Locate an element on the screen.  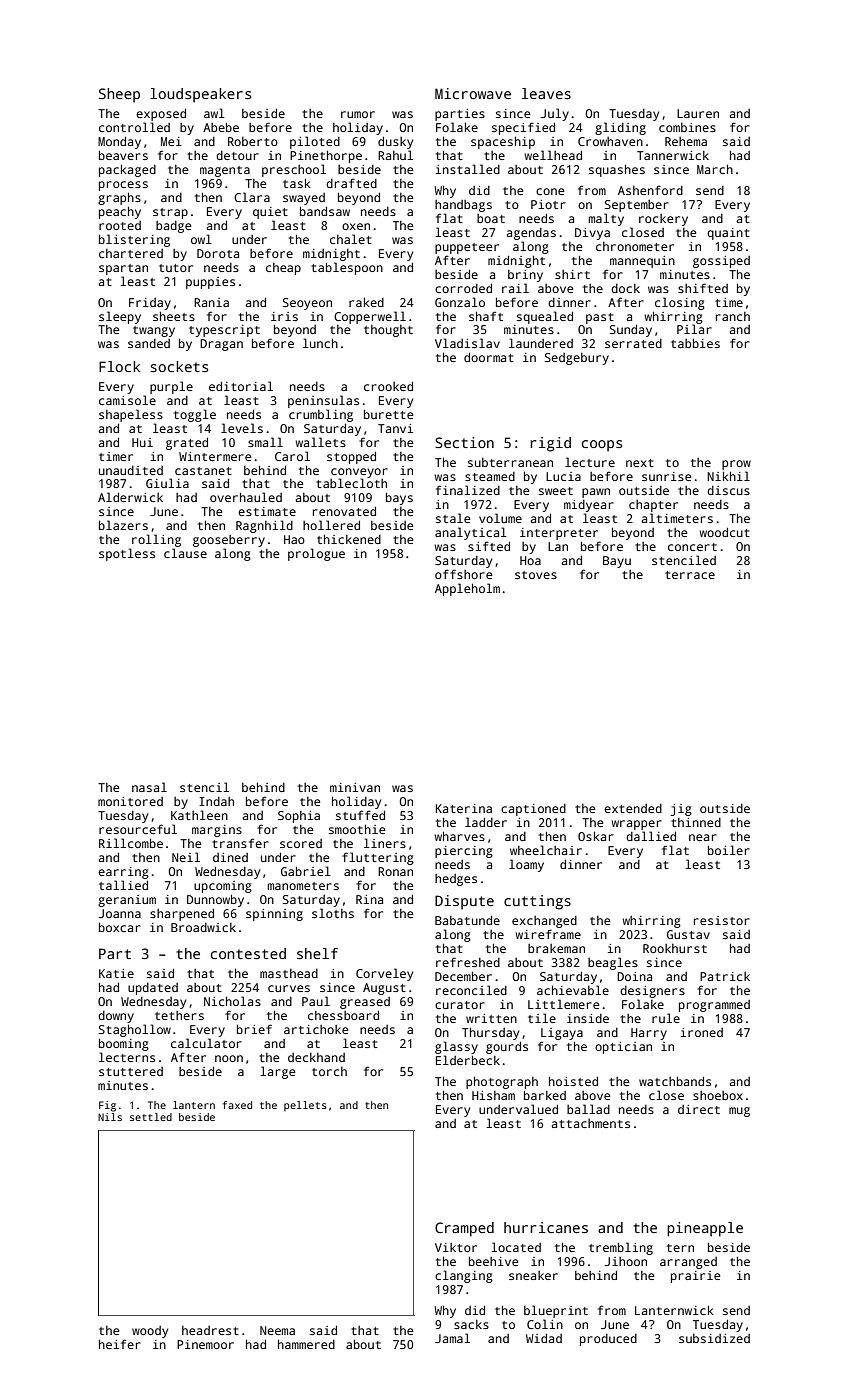
fluttering is located at coordinates (378, 858).
